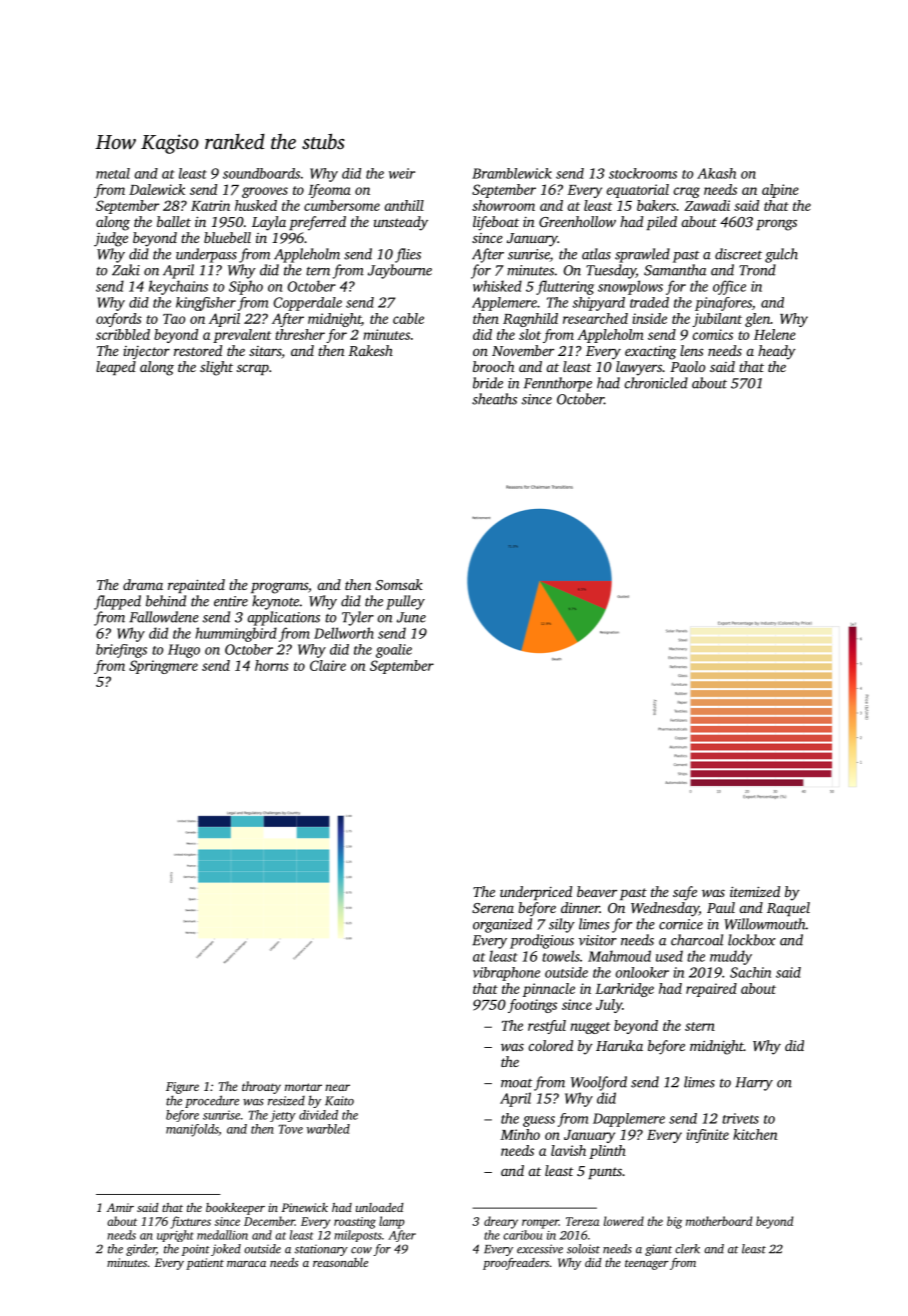 The image size is (908, 1316). What do you see at coordinates (405, 602) in the screenshot?
I see `pulley` at bounding box center [405, 602].
